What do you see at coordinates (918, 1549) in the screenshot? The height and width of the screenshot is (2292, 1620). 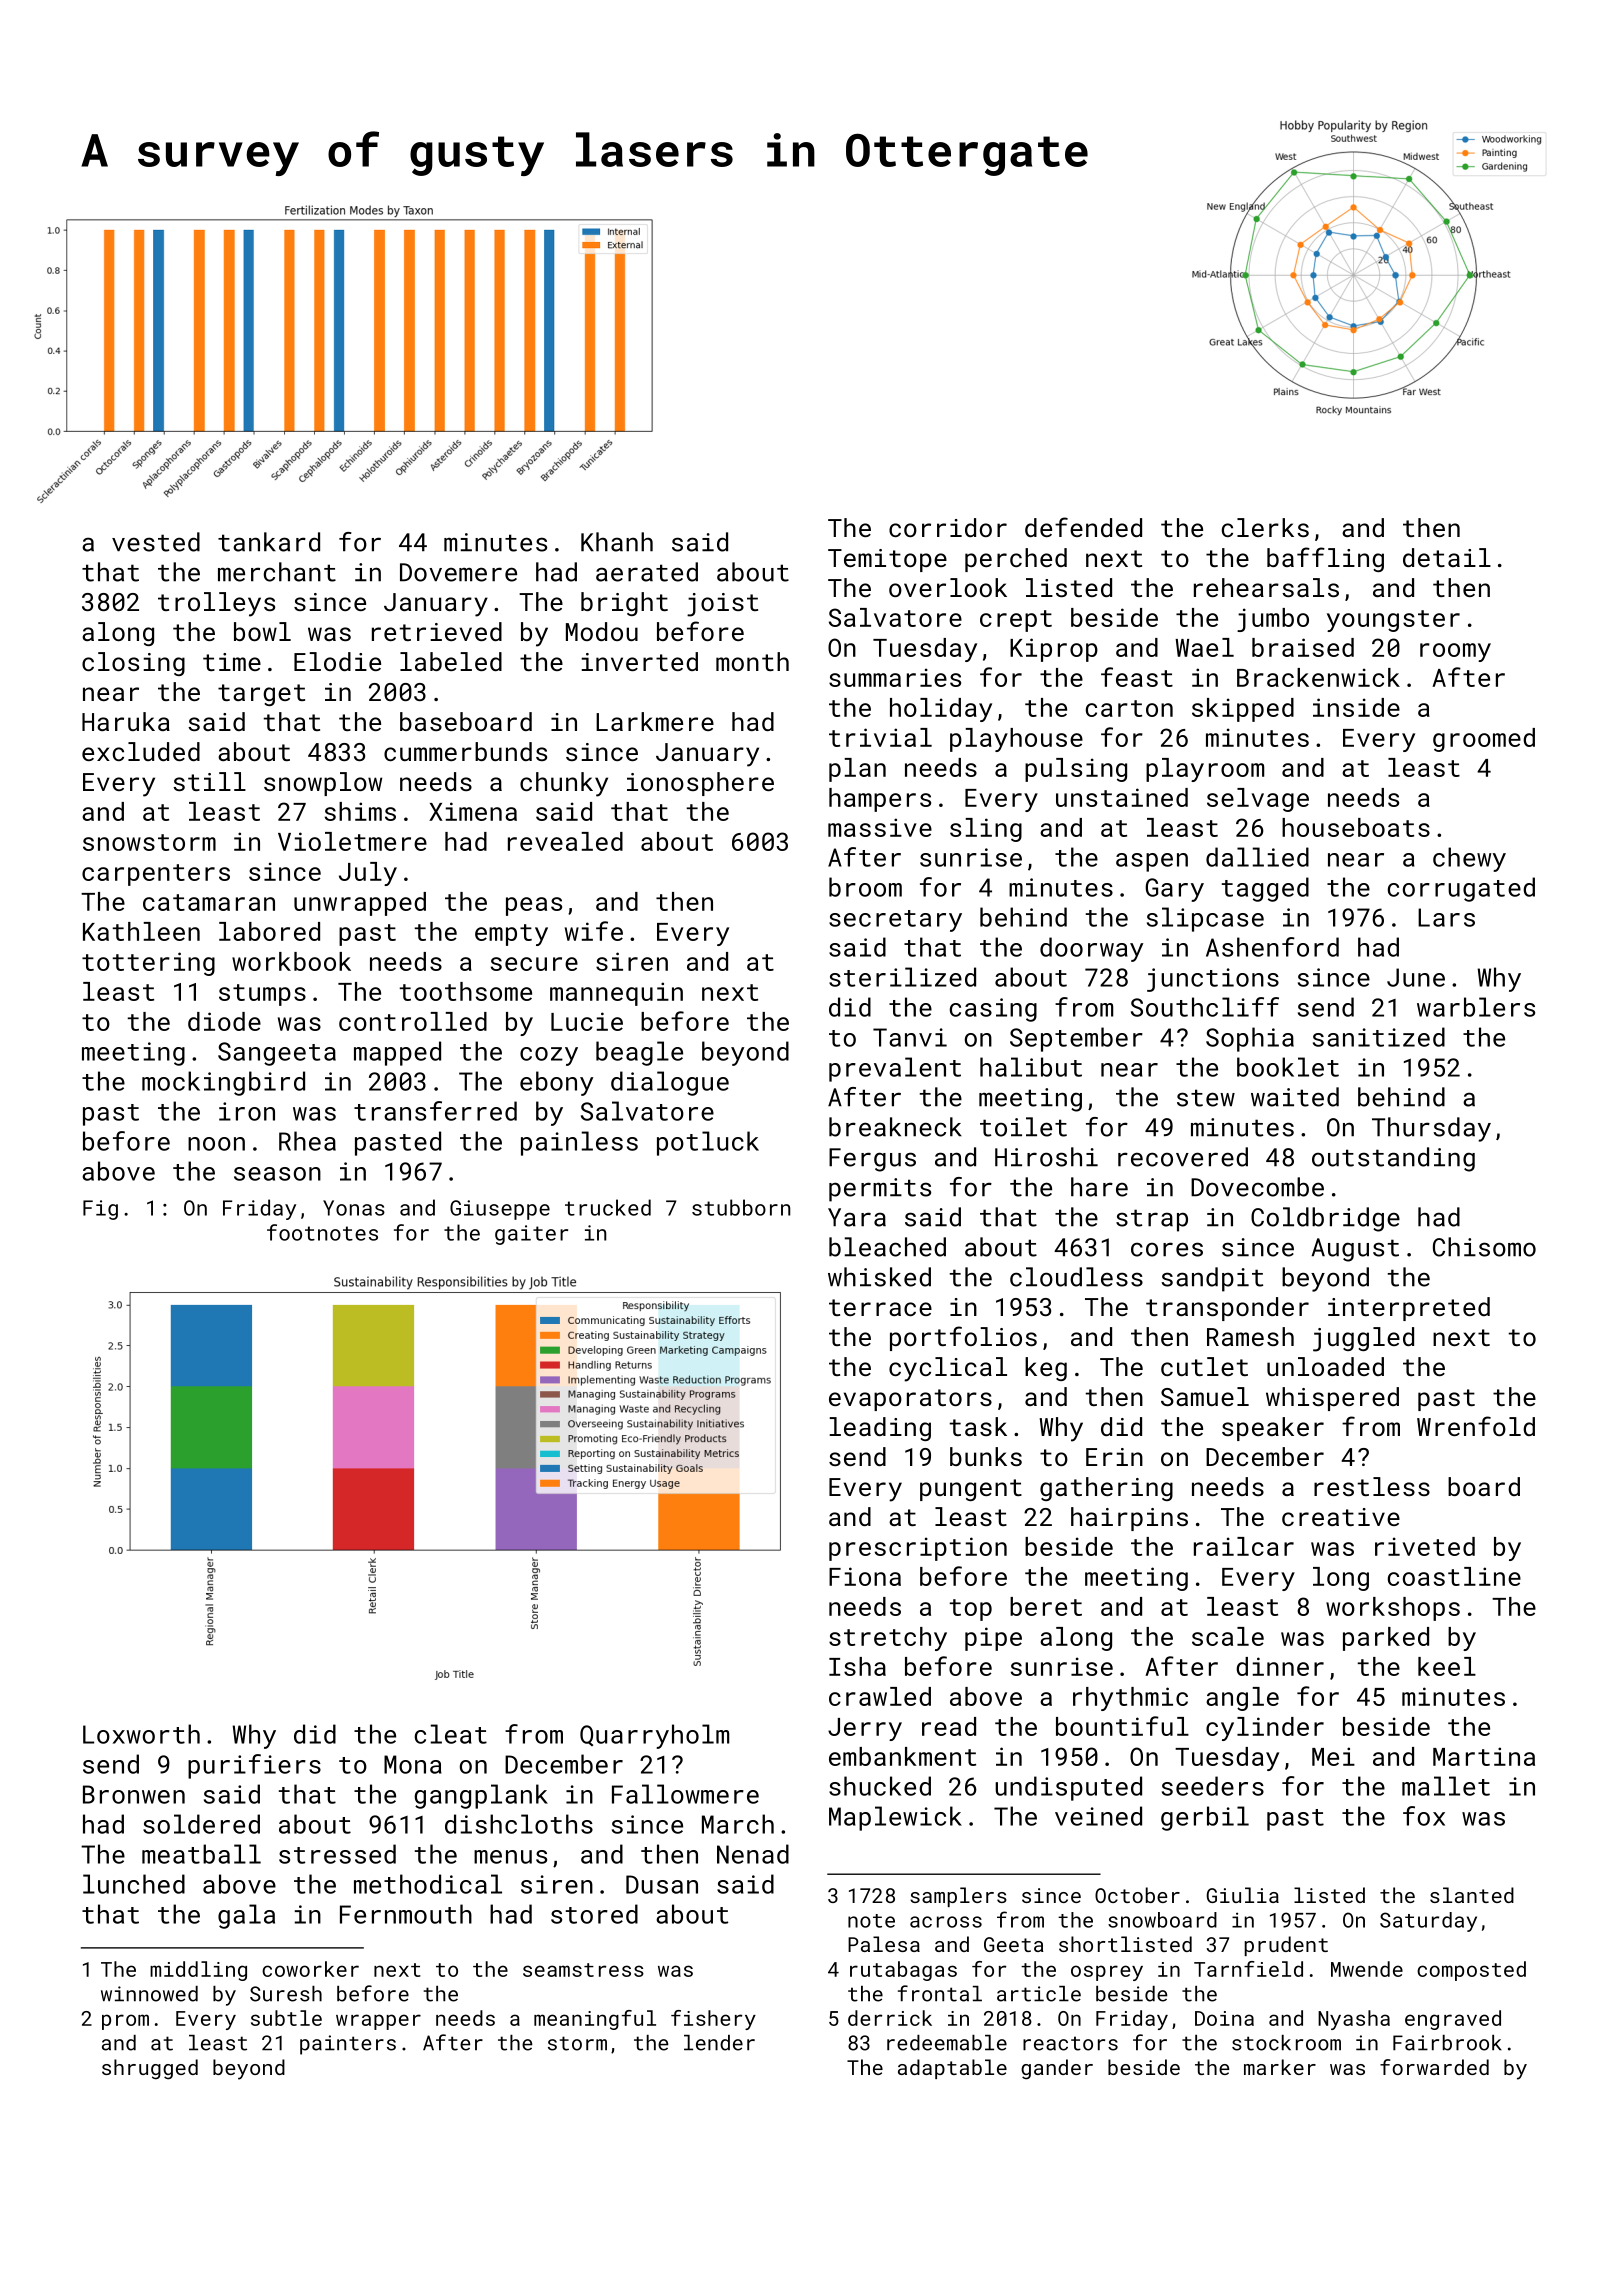 I see `prescription` at bounding box center [918, 1549].
